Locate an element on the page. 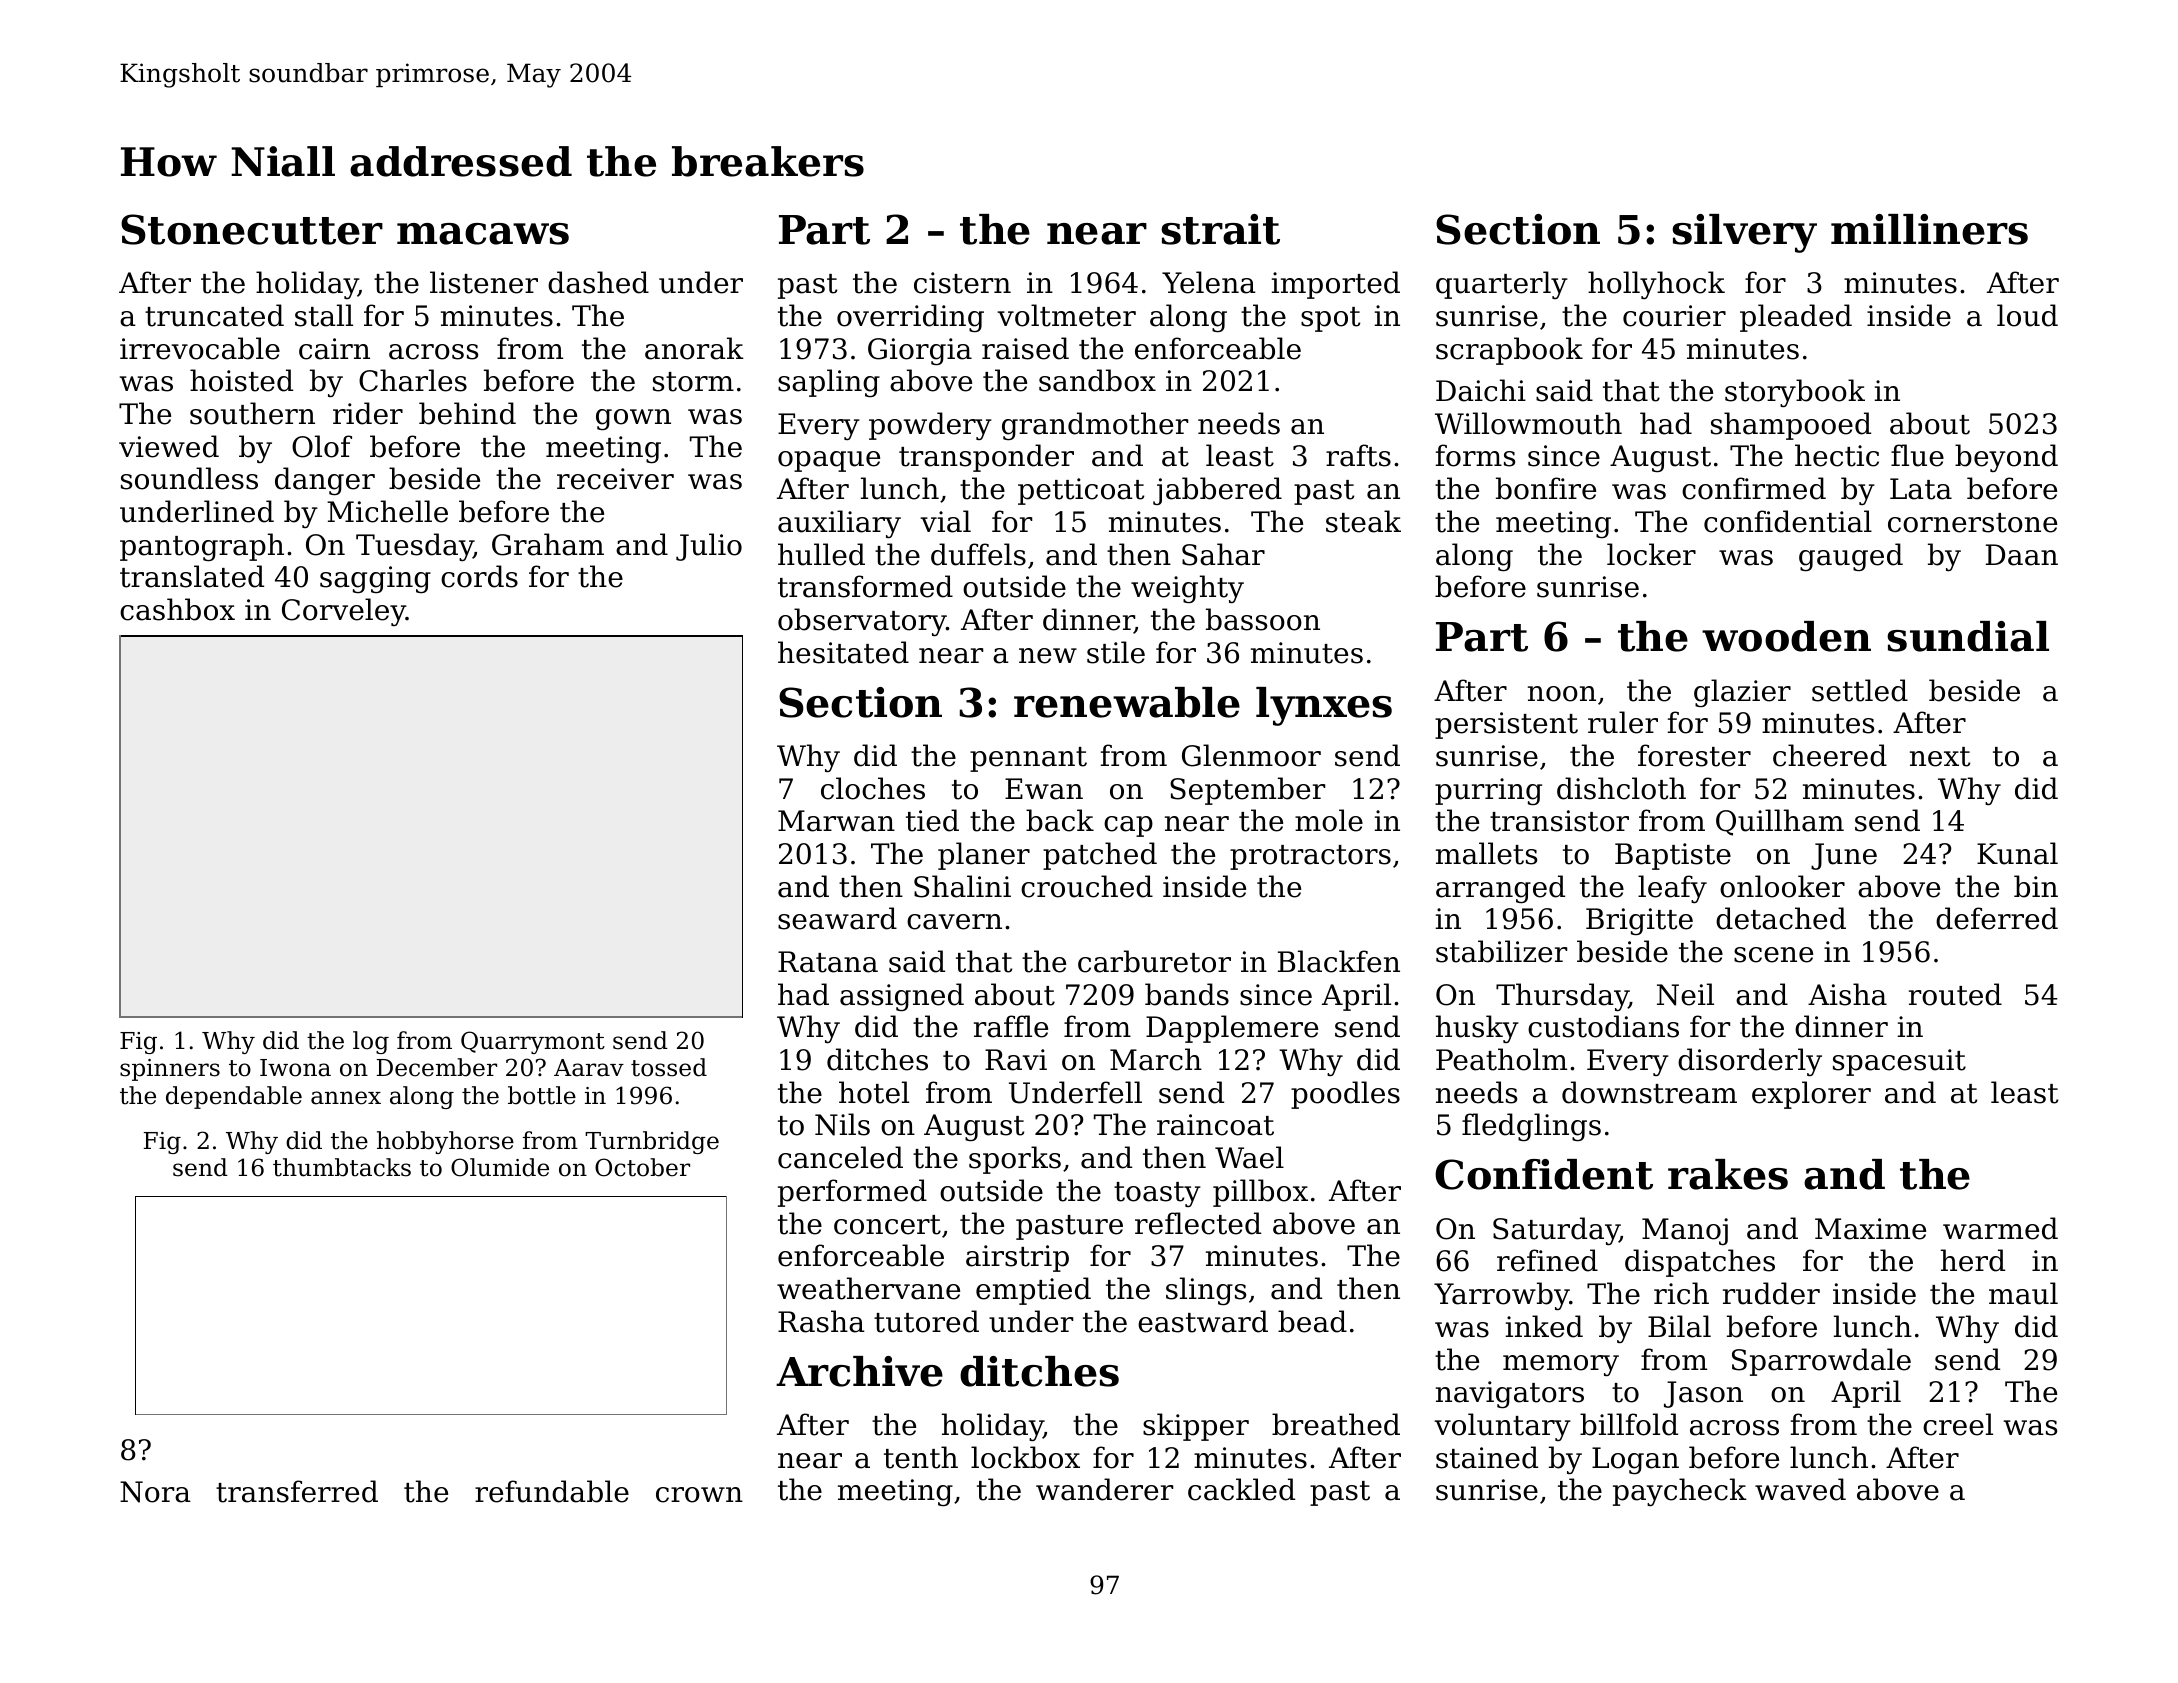 The width and height of the image is (2178, 1683). sundial is located at coordinates (1968, 636).
